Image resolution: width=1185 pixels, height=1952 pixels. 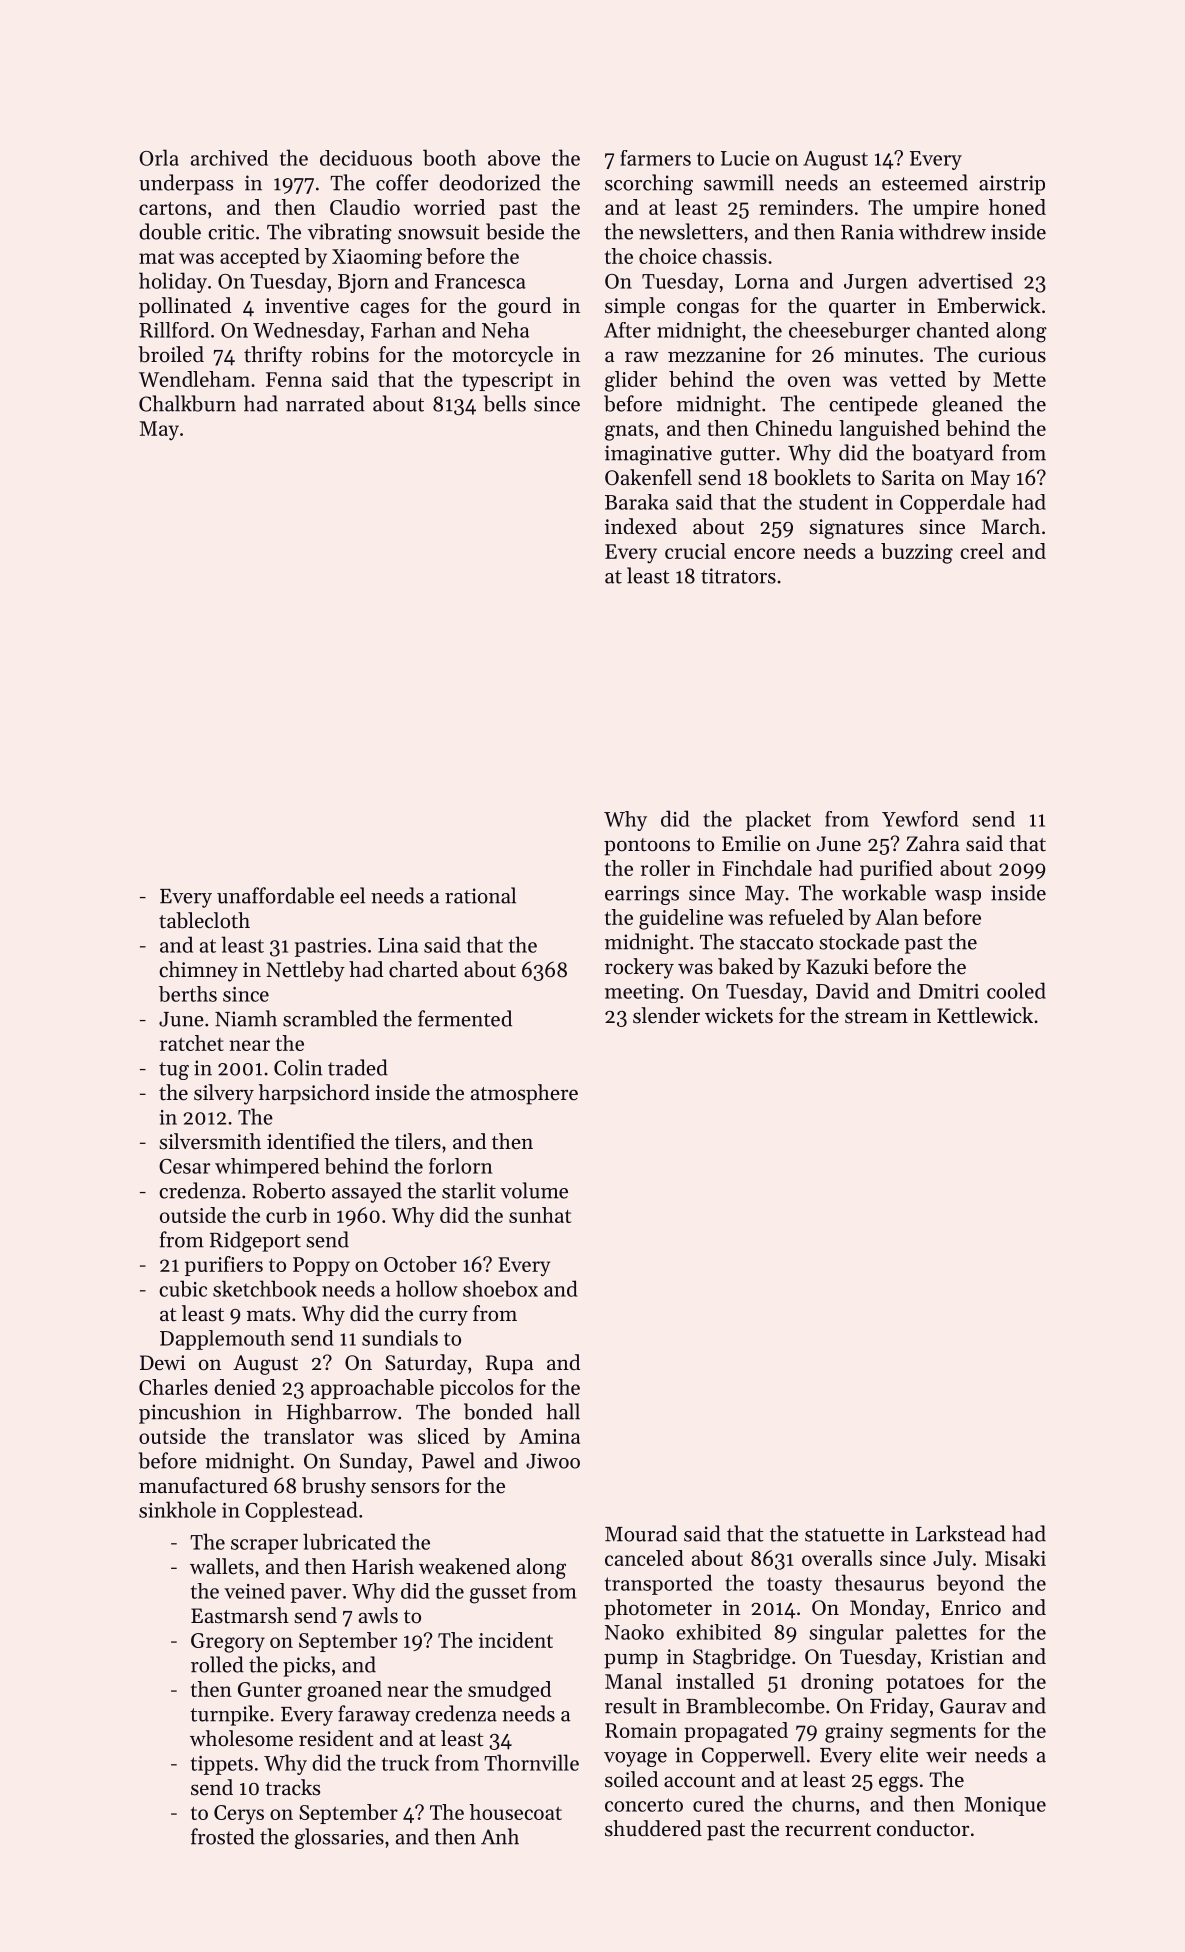 I want to click on soiled, so click(x=631, y=1779).
